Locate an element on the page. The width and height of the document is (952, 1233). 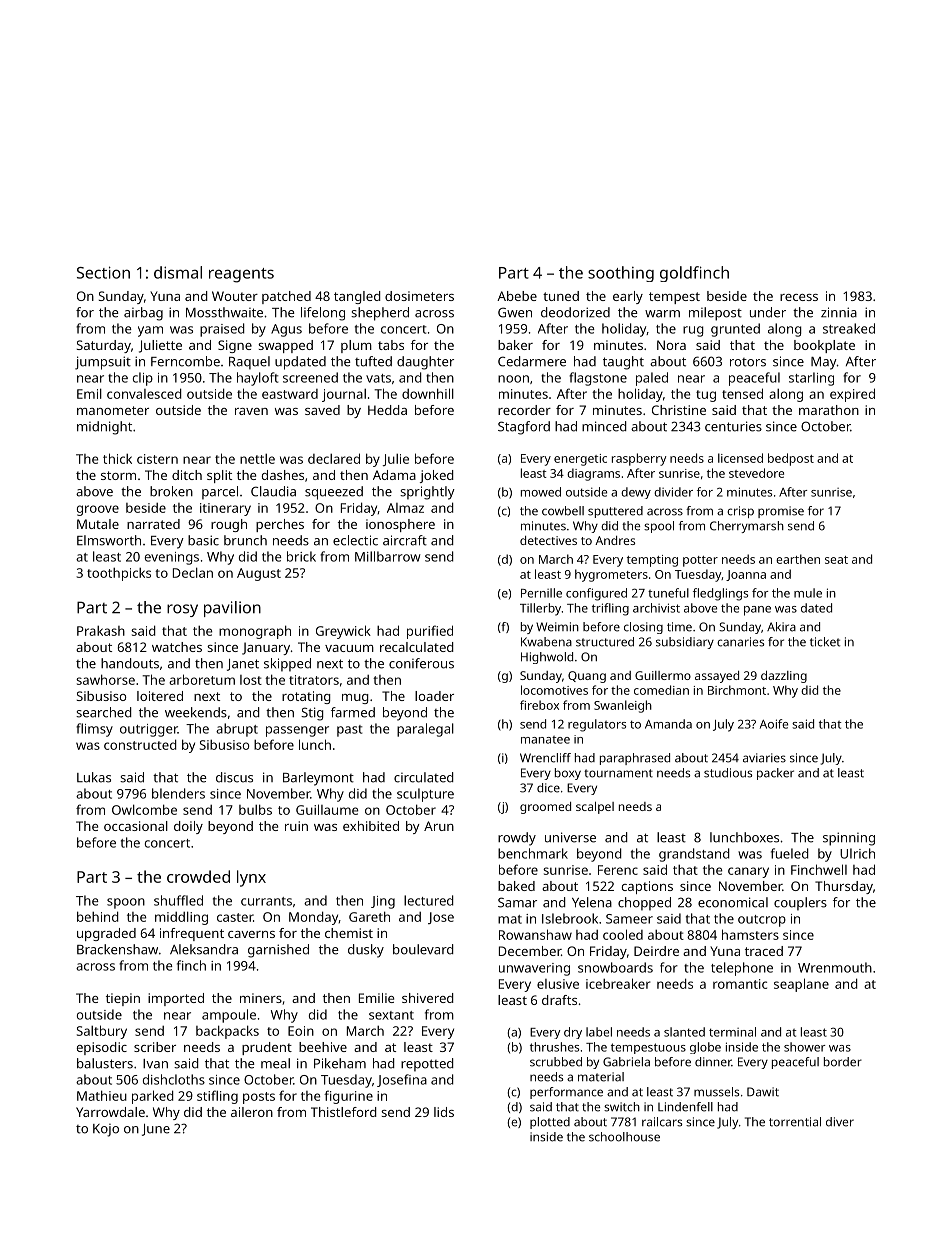
Kojo is located at coordinates (106, 1130).
